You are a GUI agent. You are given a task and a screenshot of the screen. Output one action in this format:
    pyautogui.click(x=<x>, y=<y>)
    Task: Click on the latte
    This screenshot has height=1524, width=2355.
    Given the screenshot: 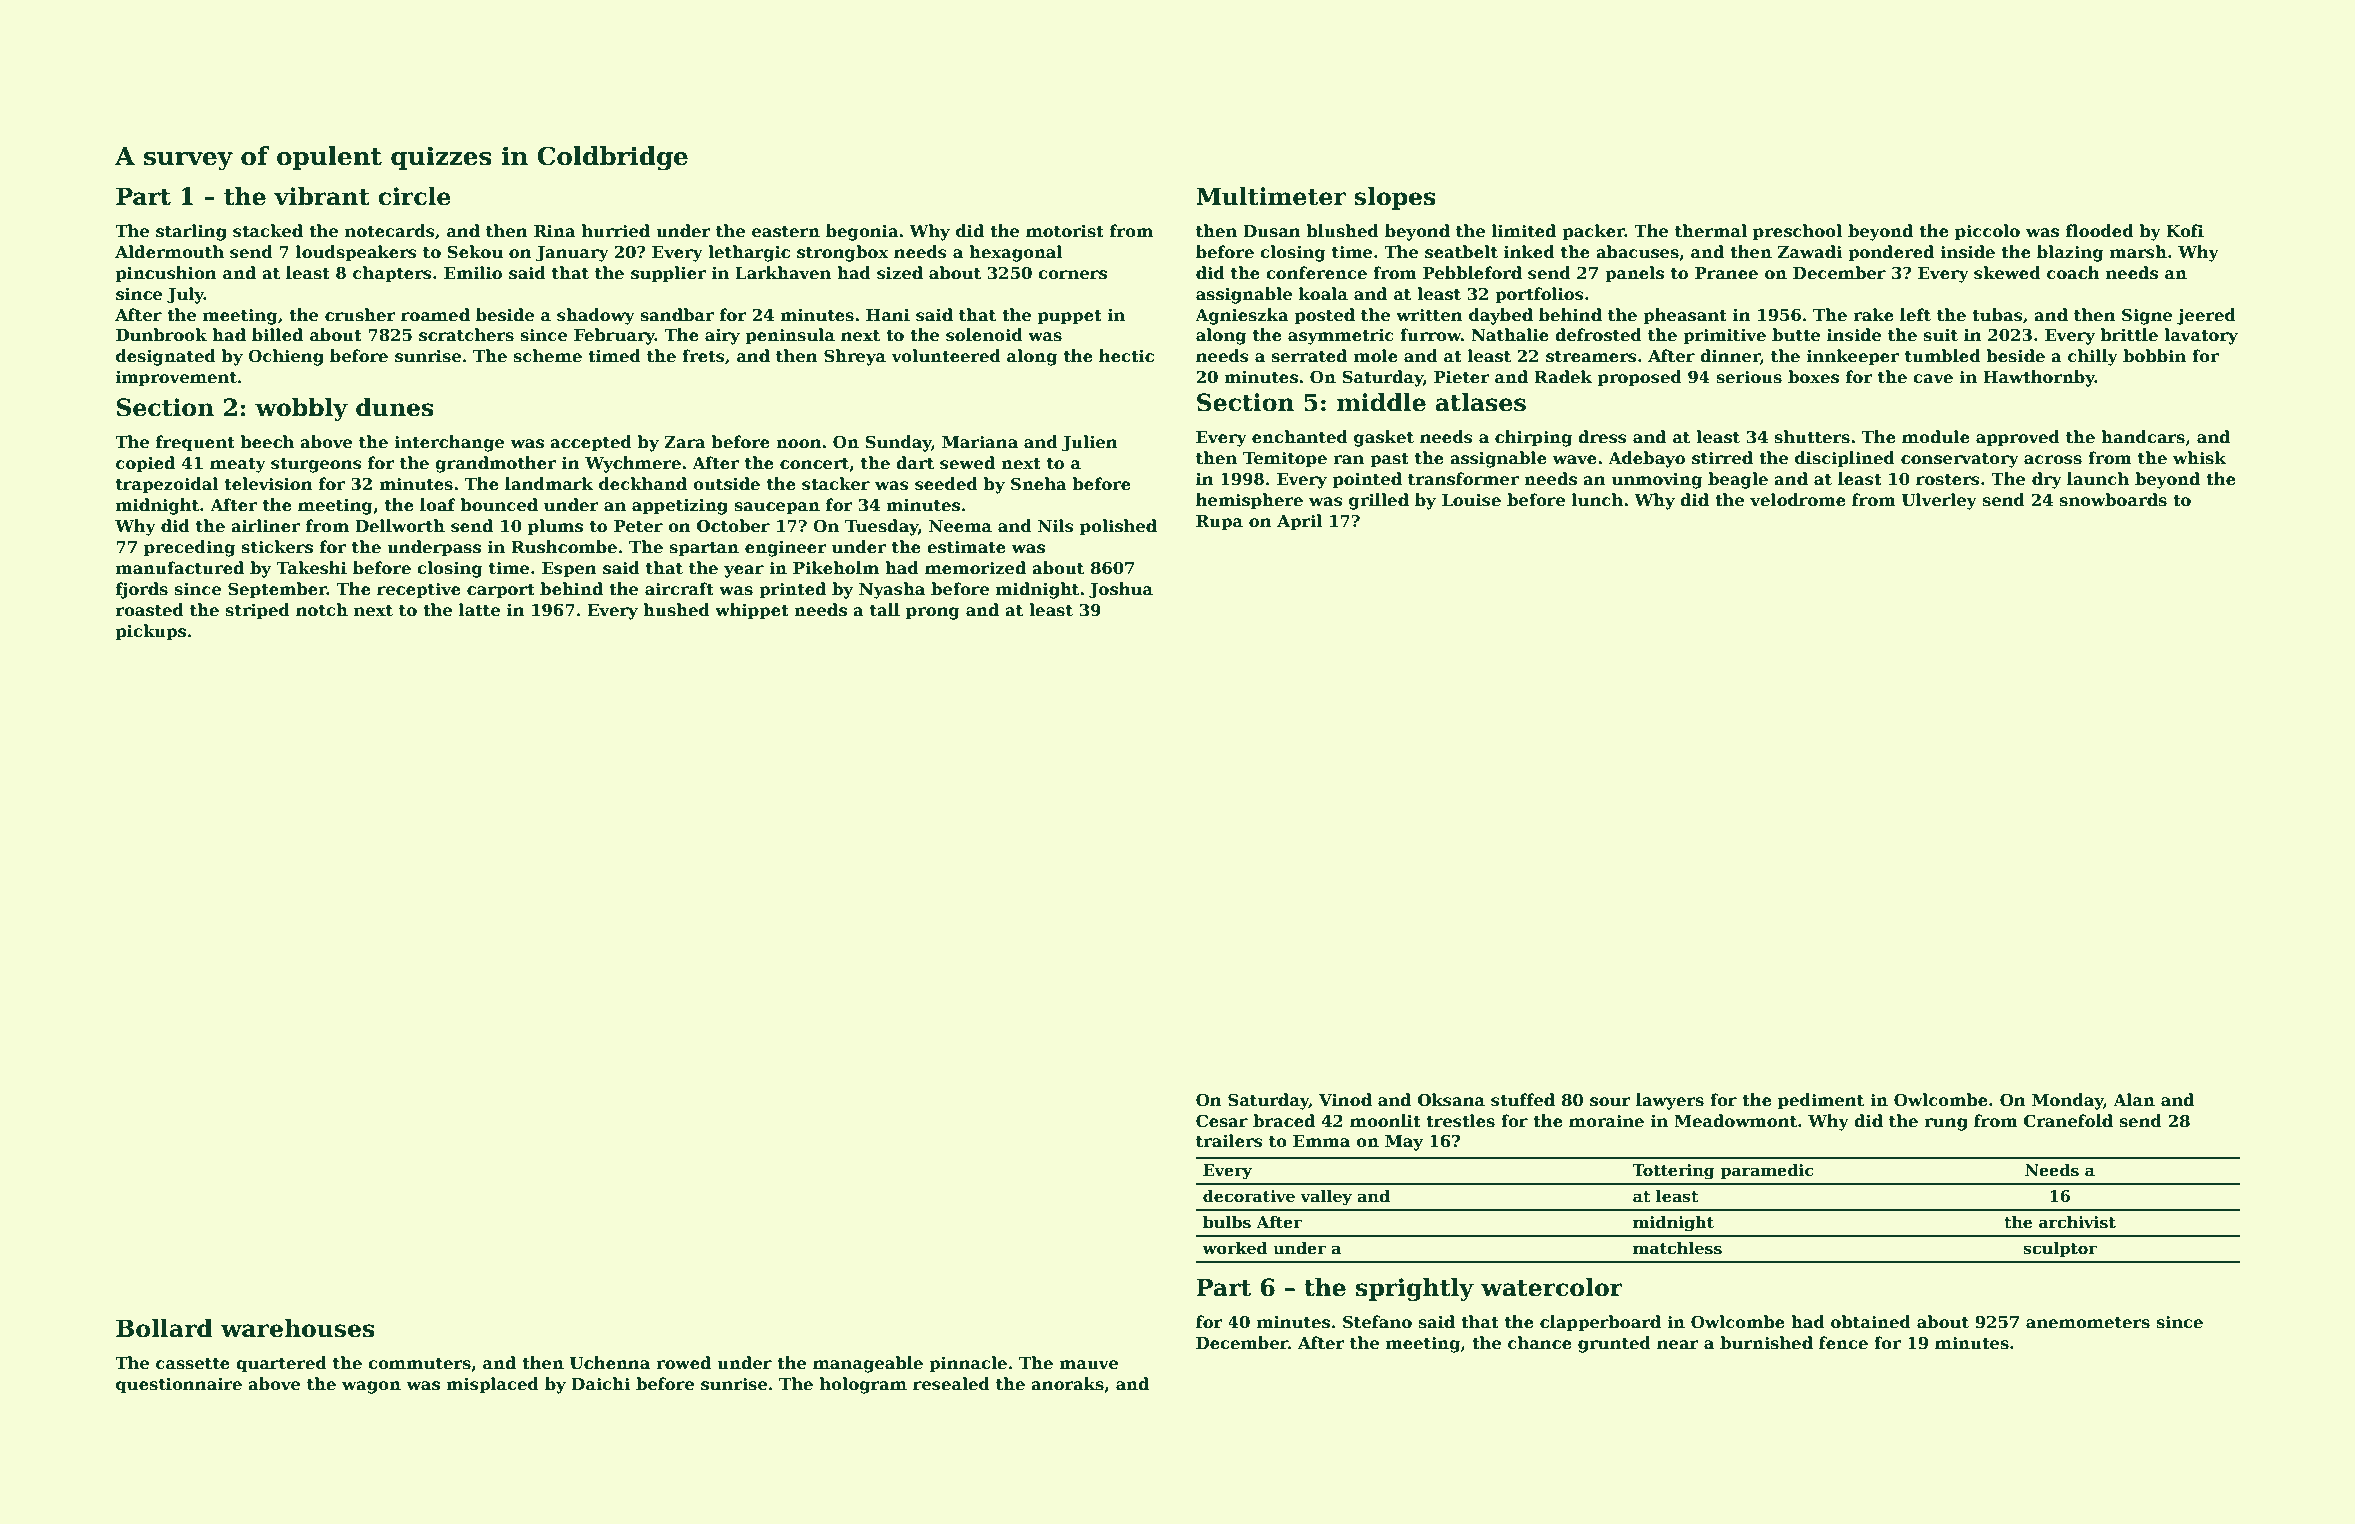 What is the action you would take?
    pyautogui.click(x=479, y=610)
